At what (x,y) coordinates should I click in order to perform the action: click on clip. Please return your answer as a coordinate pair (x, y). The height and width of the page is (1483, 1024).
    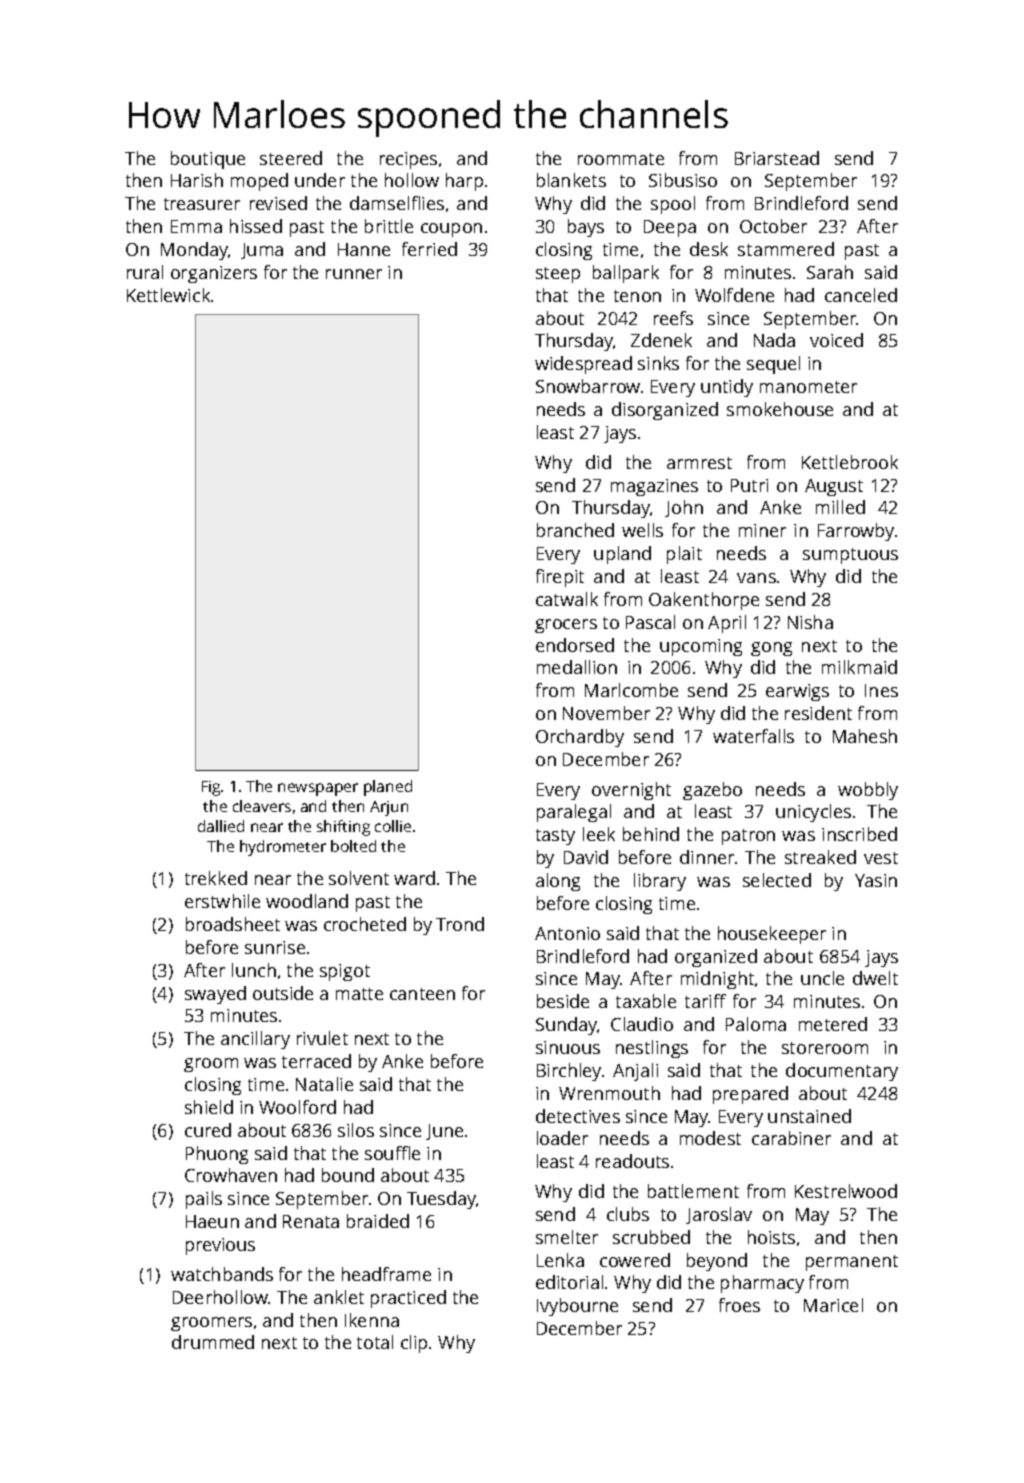
    Looking at the image, I should click on (414, 1344).
